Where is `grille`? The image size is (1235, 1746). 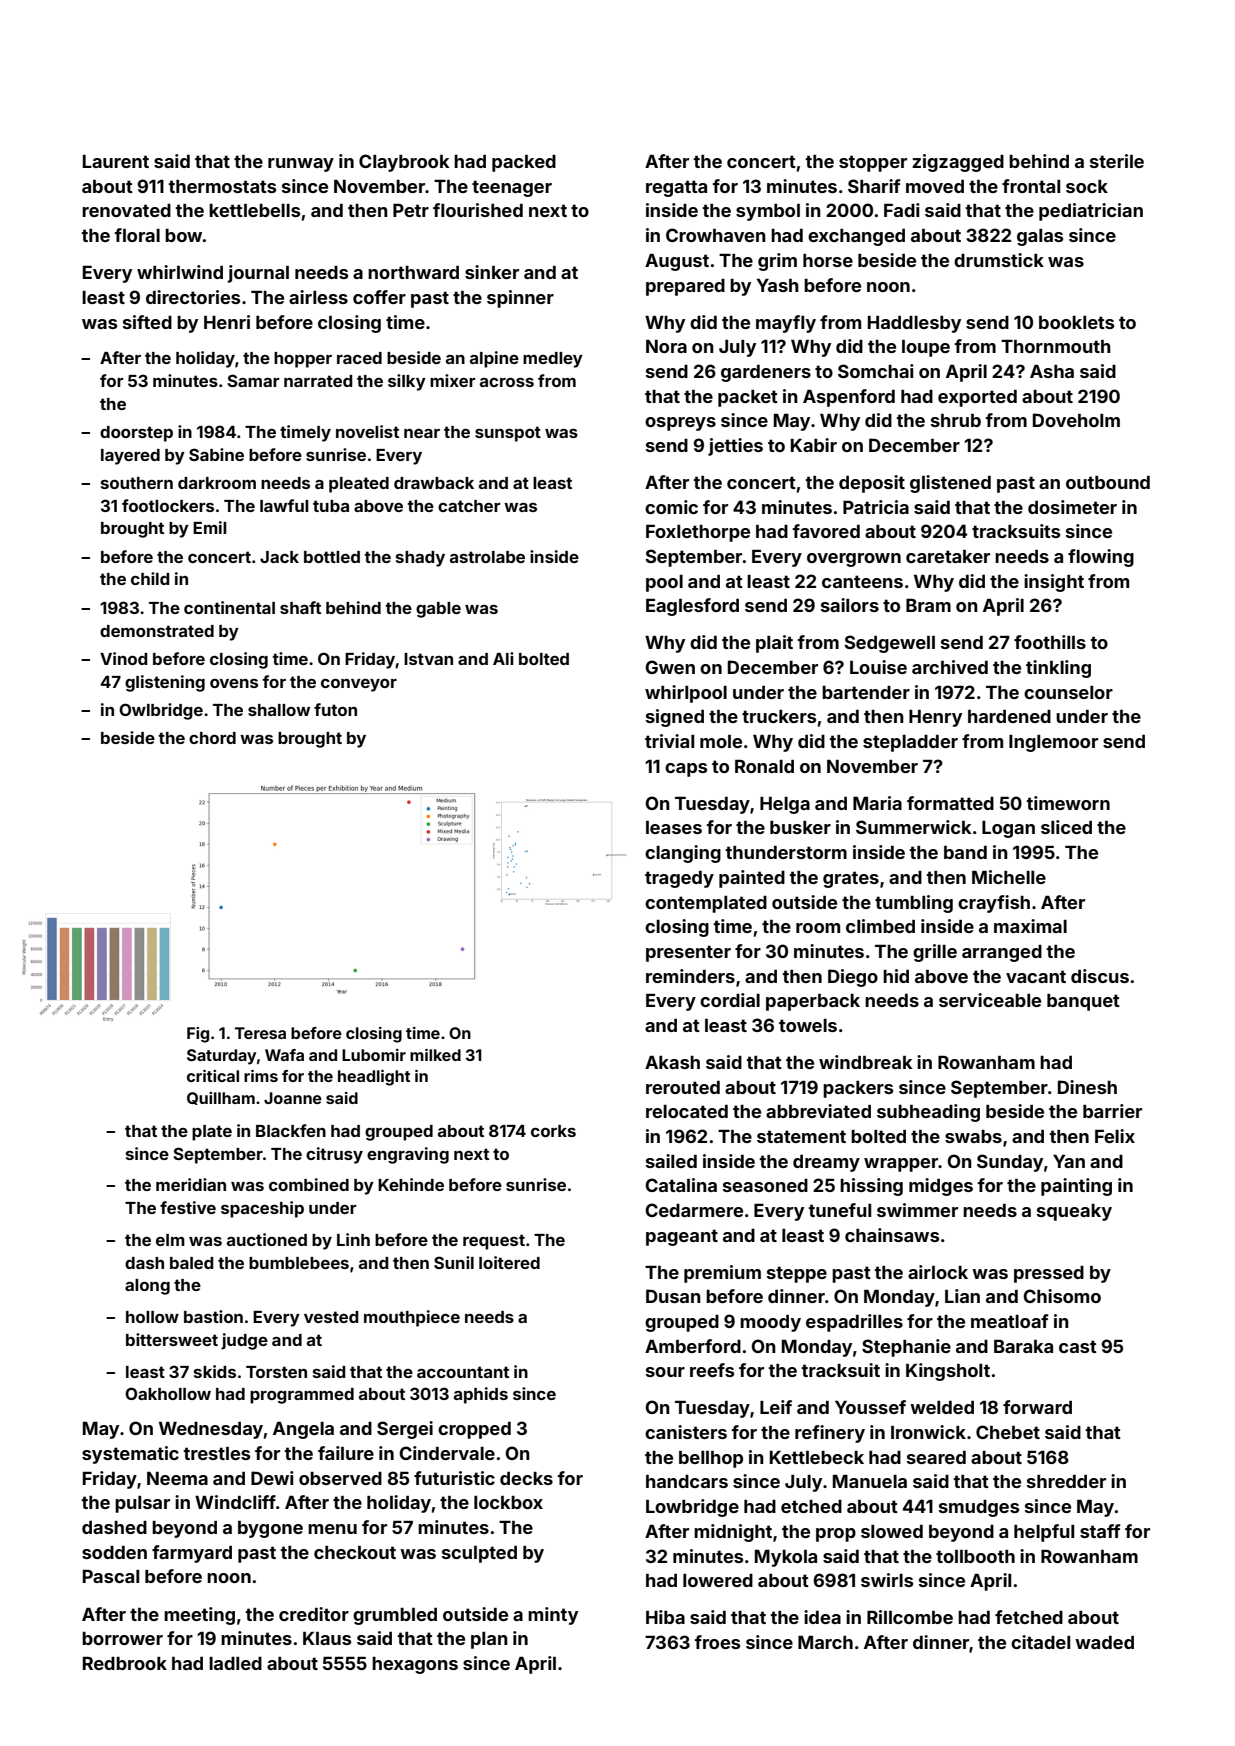 grille is located at coordinates (935, 953).
